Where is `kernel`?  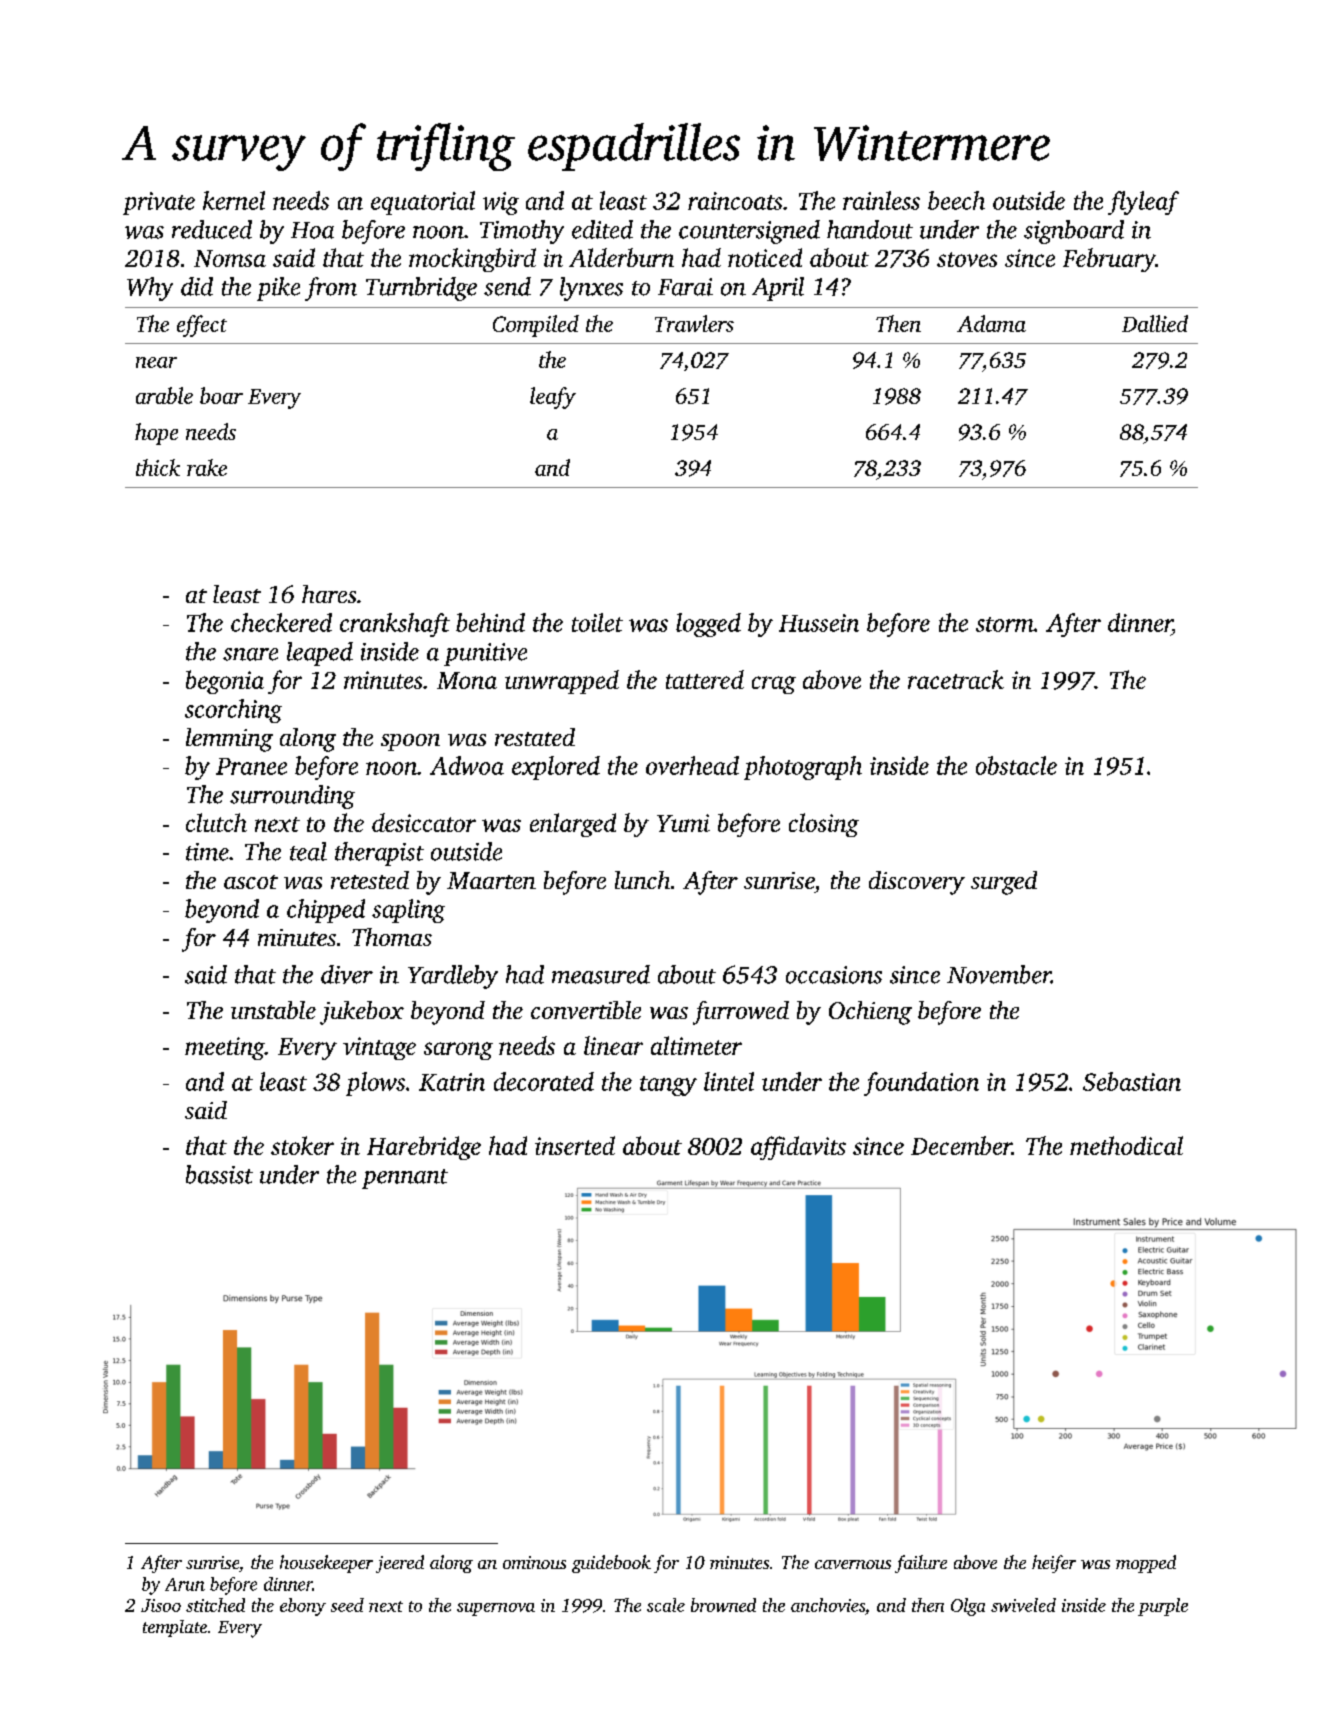 kernel is located at coordinates (234, 200).
